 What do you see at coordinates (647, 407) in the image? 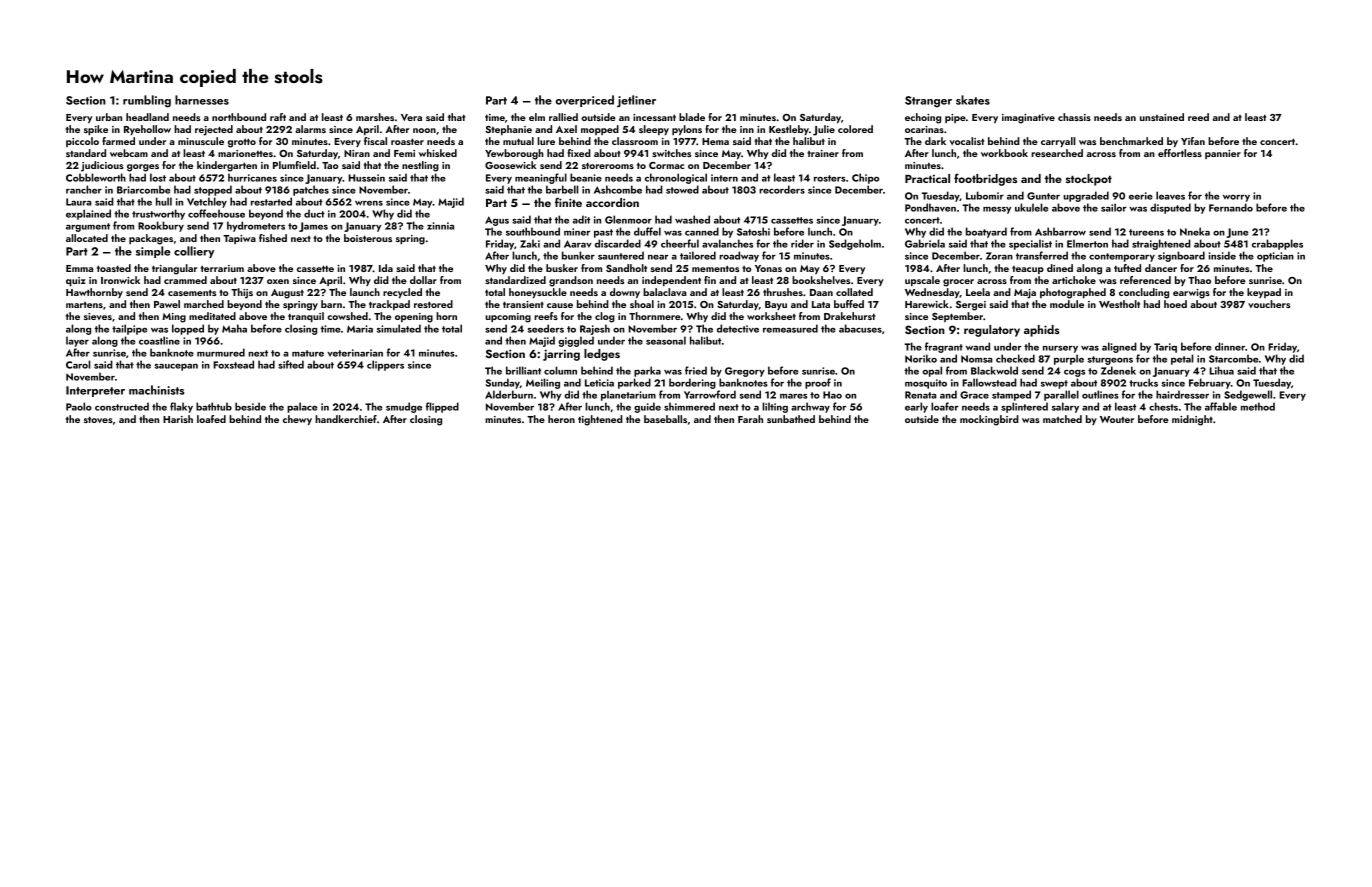
I see `guide` at bounding box center [647, 407].
